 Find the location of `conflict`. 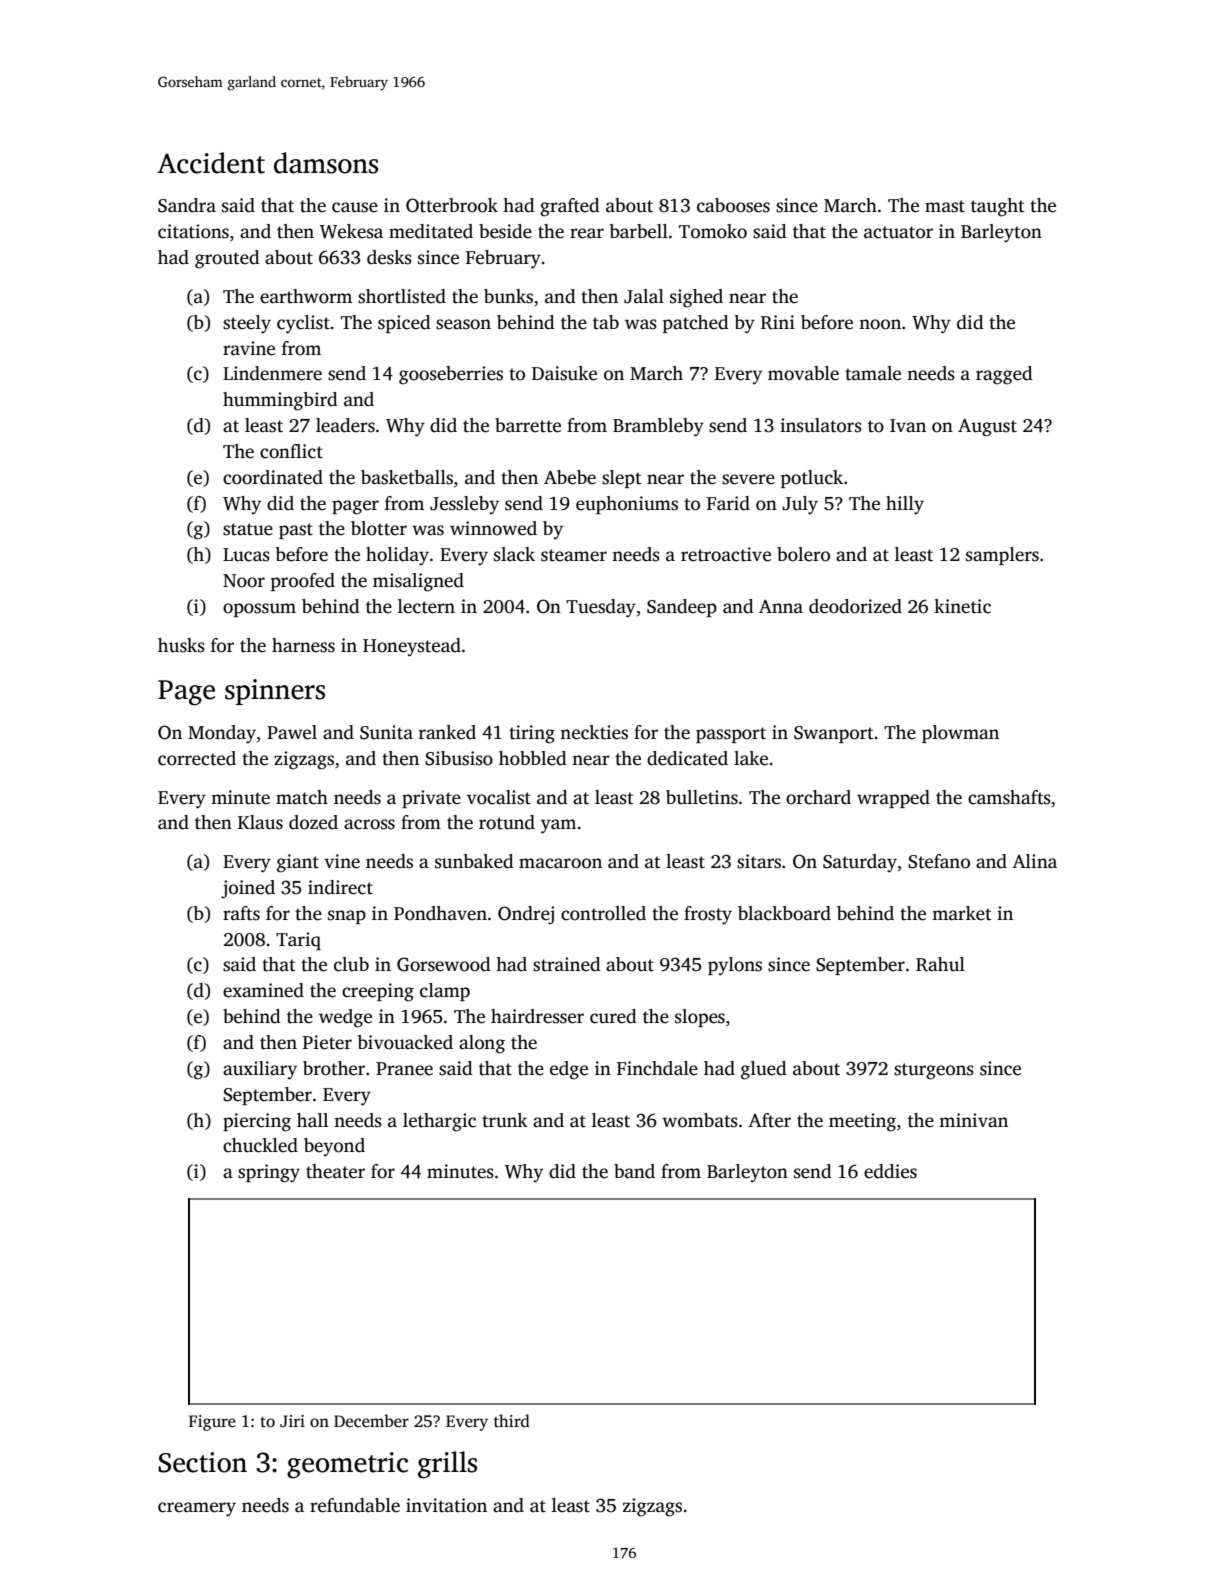

conflict is located at coordinates (291, 451).
